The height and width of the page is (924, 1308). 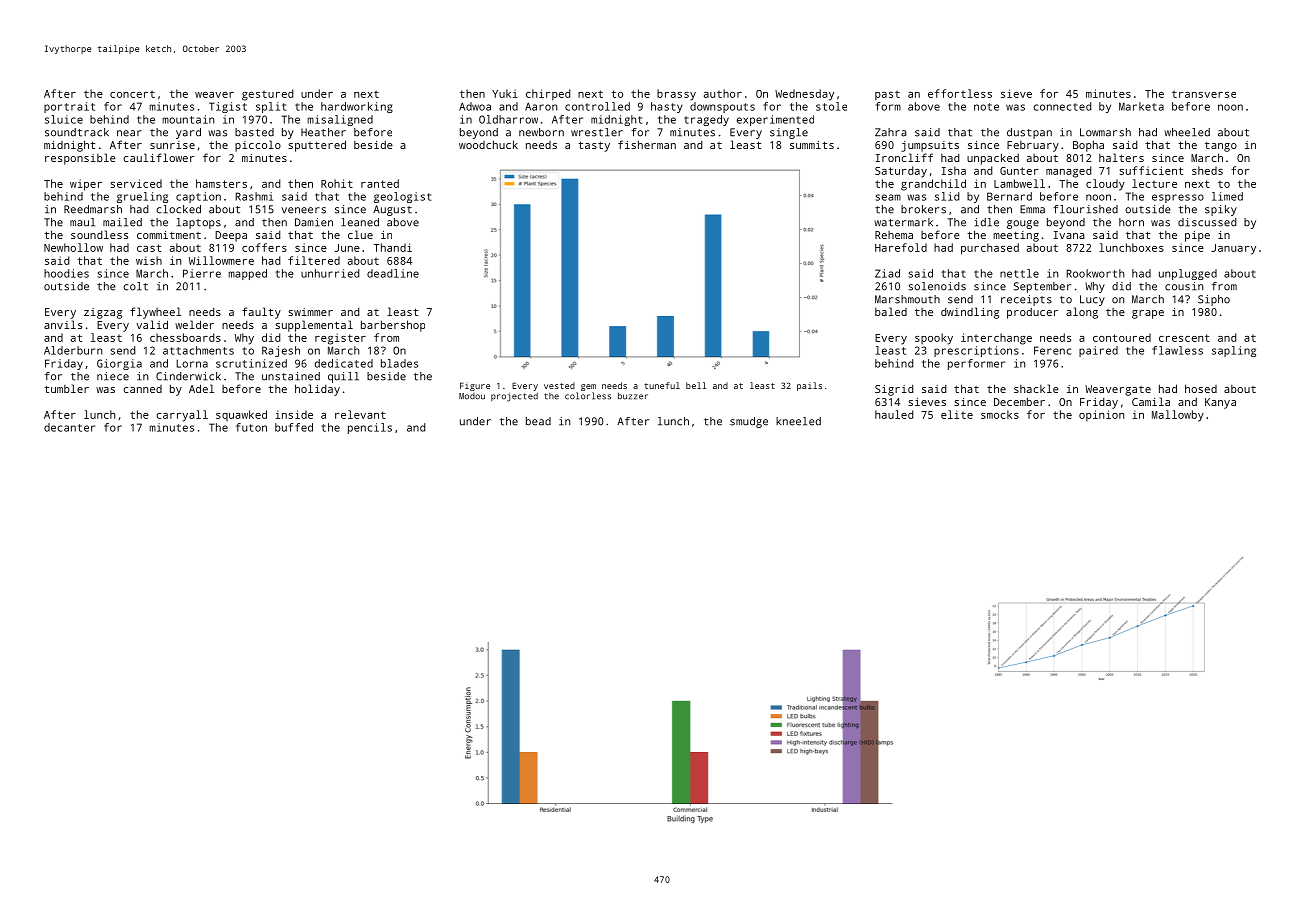 I want to click on Adel, so click(x=201, y=388).
